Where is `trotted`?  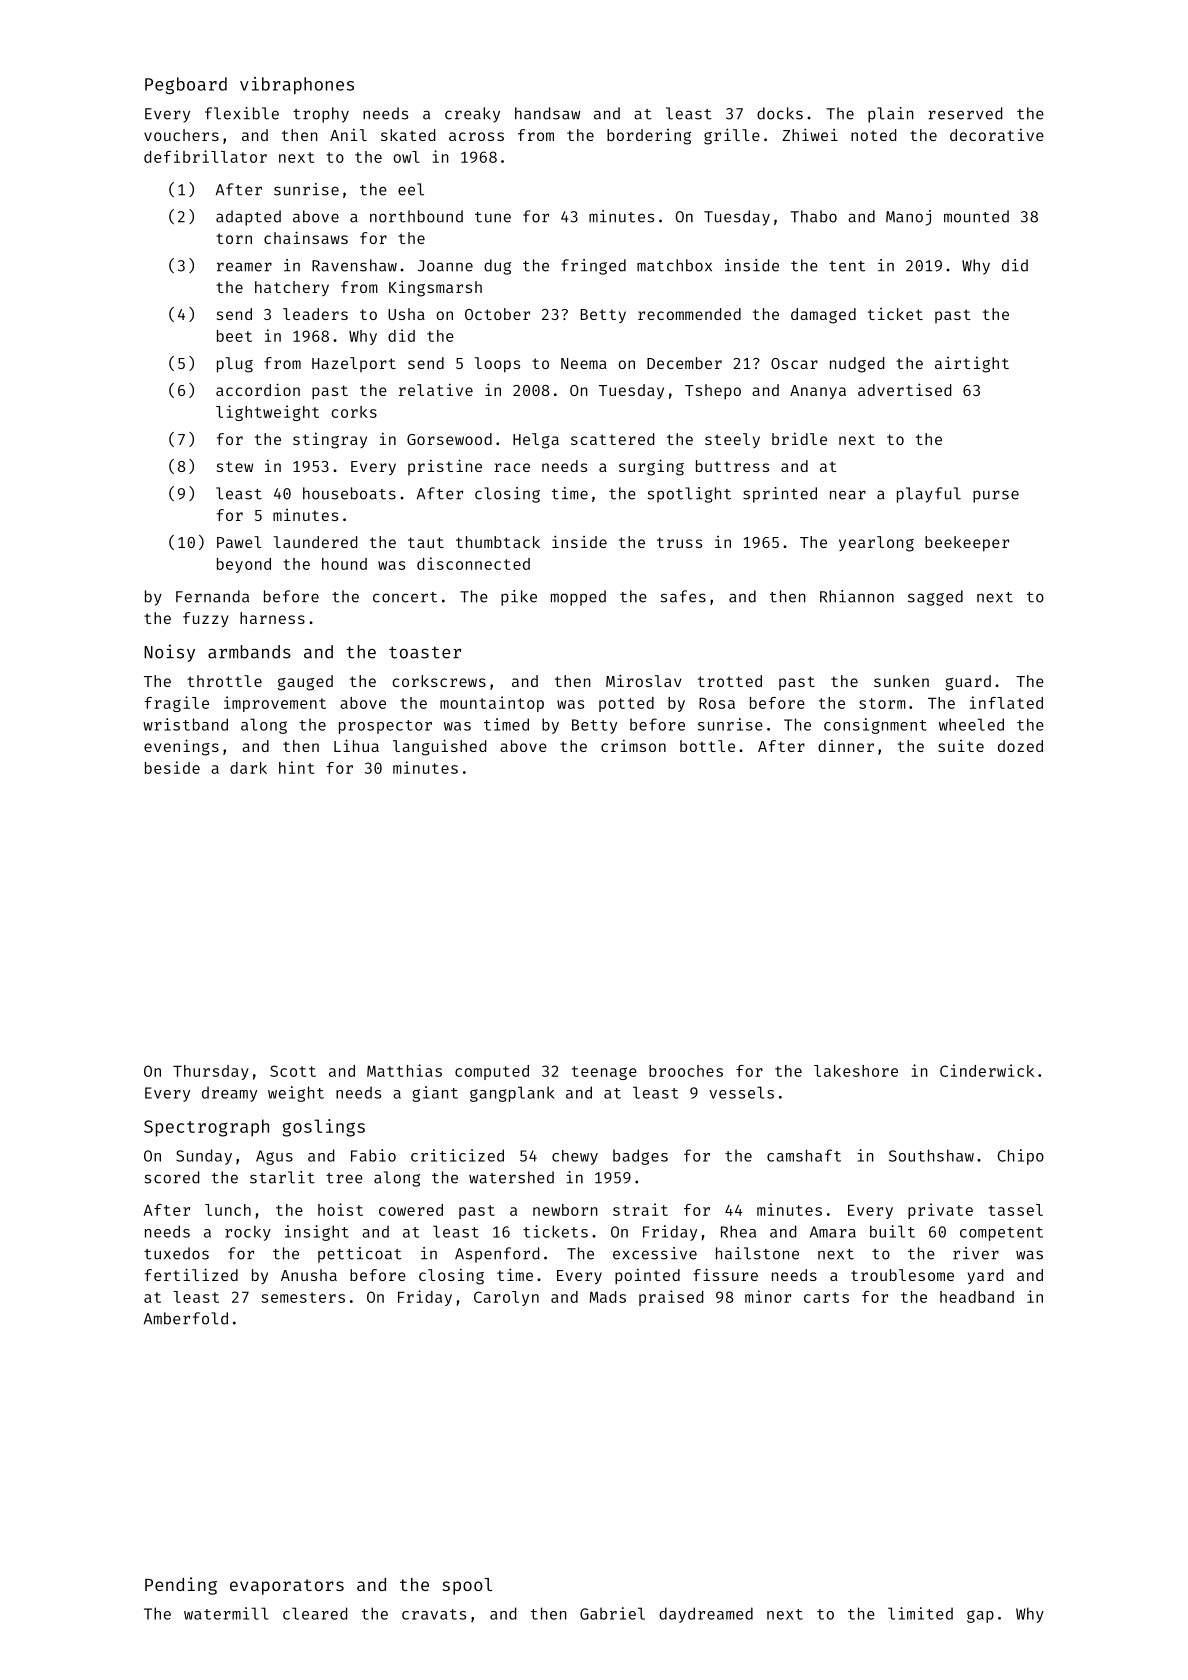
trotted is located at coordinates (730, 681).
